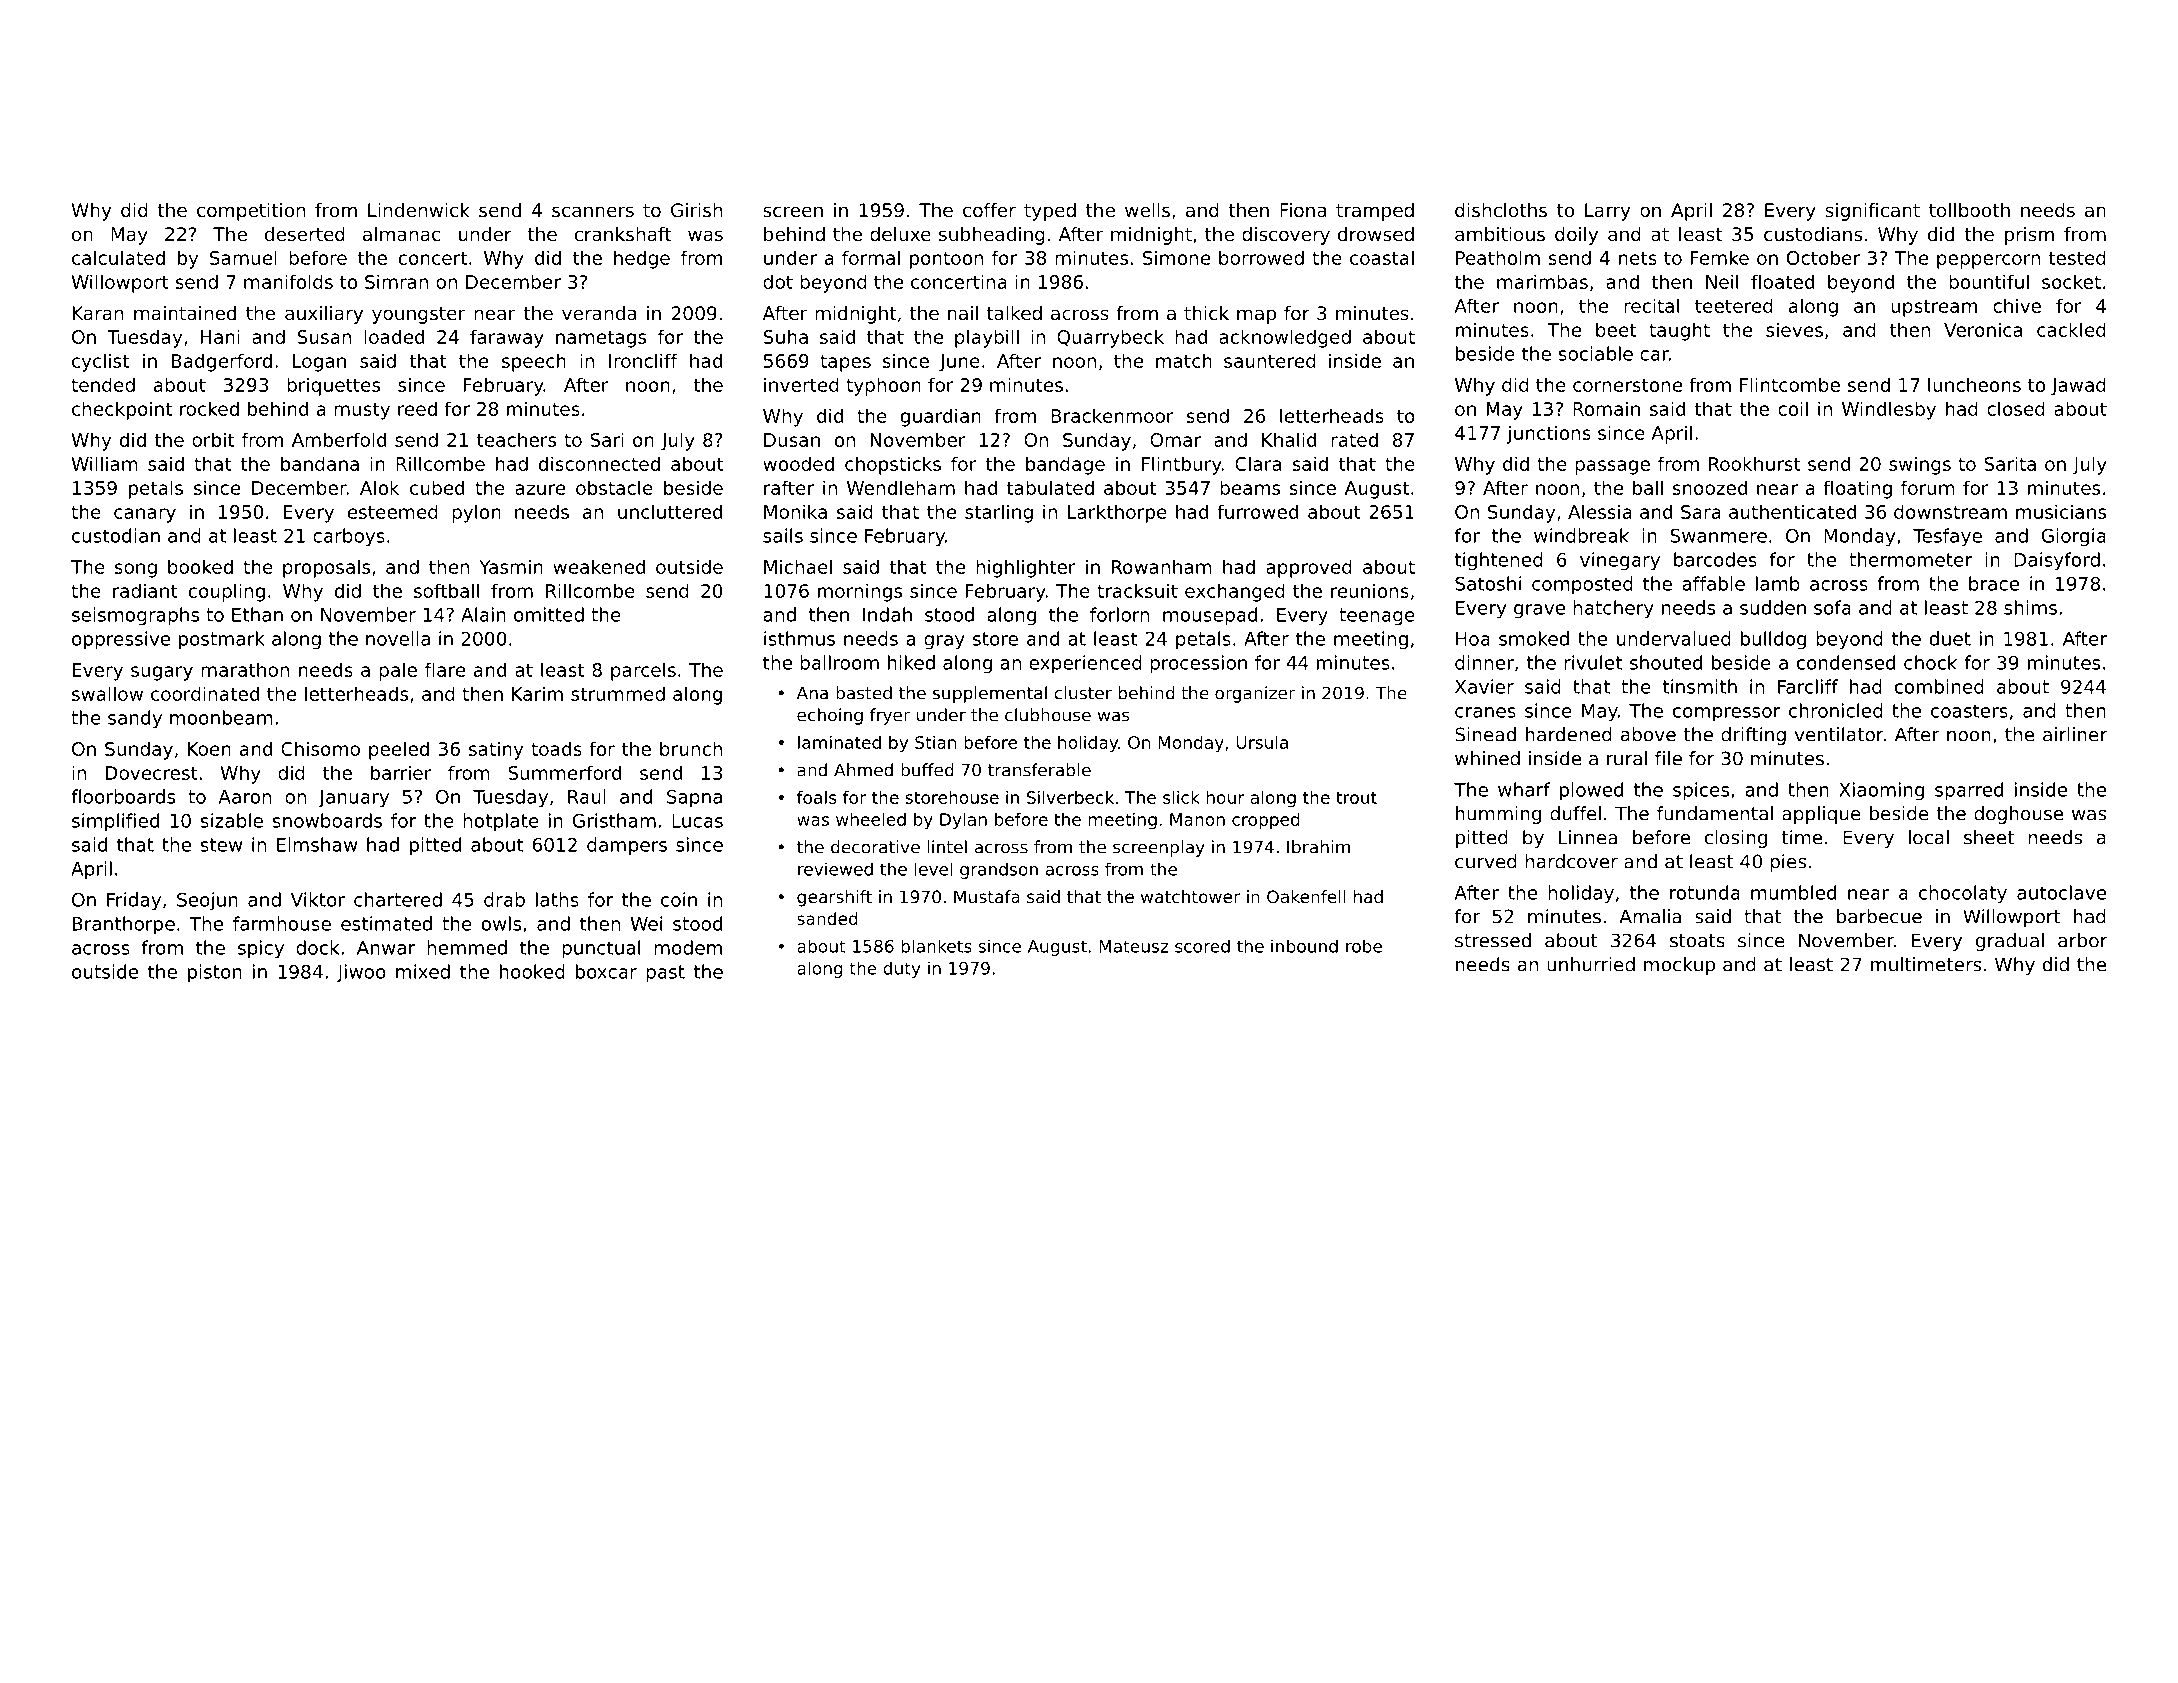 The height and width of the image is (1683, 2178). What do you see at coordinates (288, 281) in the image?
I see `manifolds` at bounding box center [288, 281].
